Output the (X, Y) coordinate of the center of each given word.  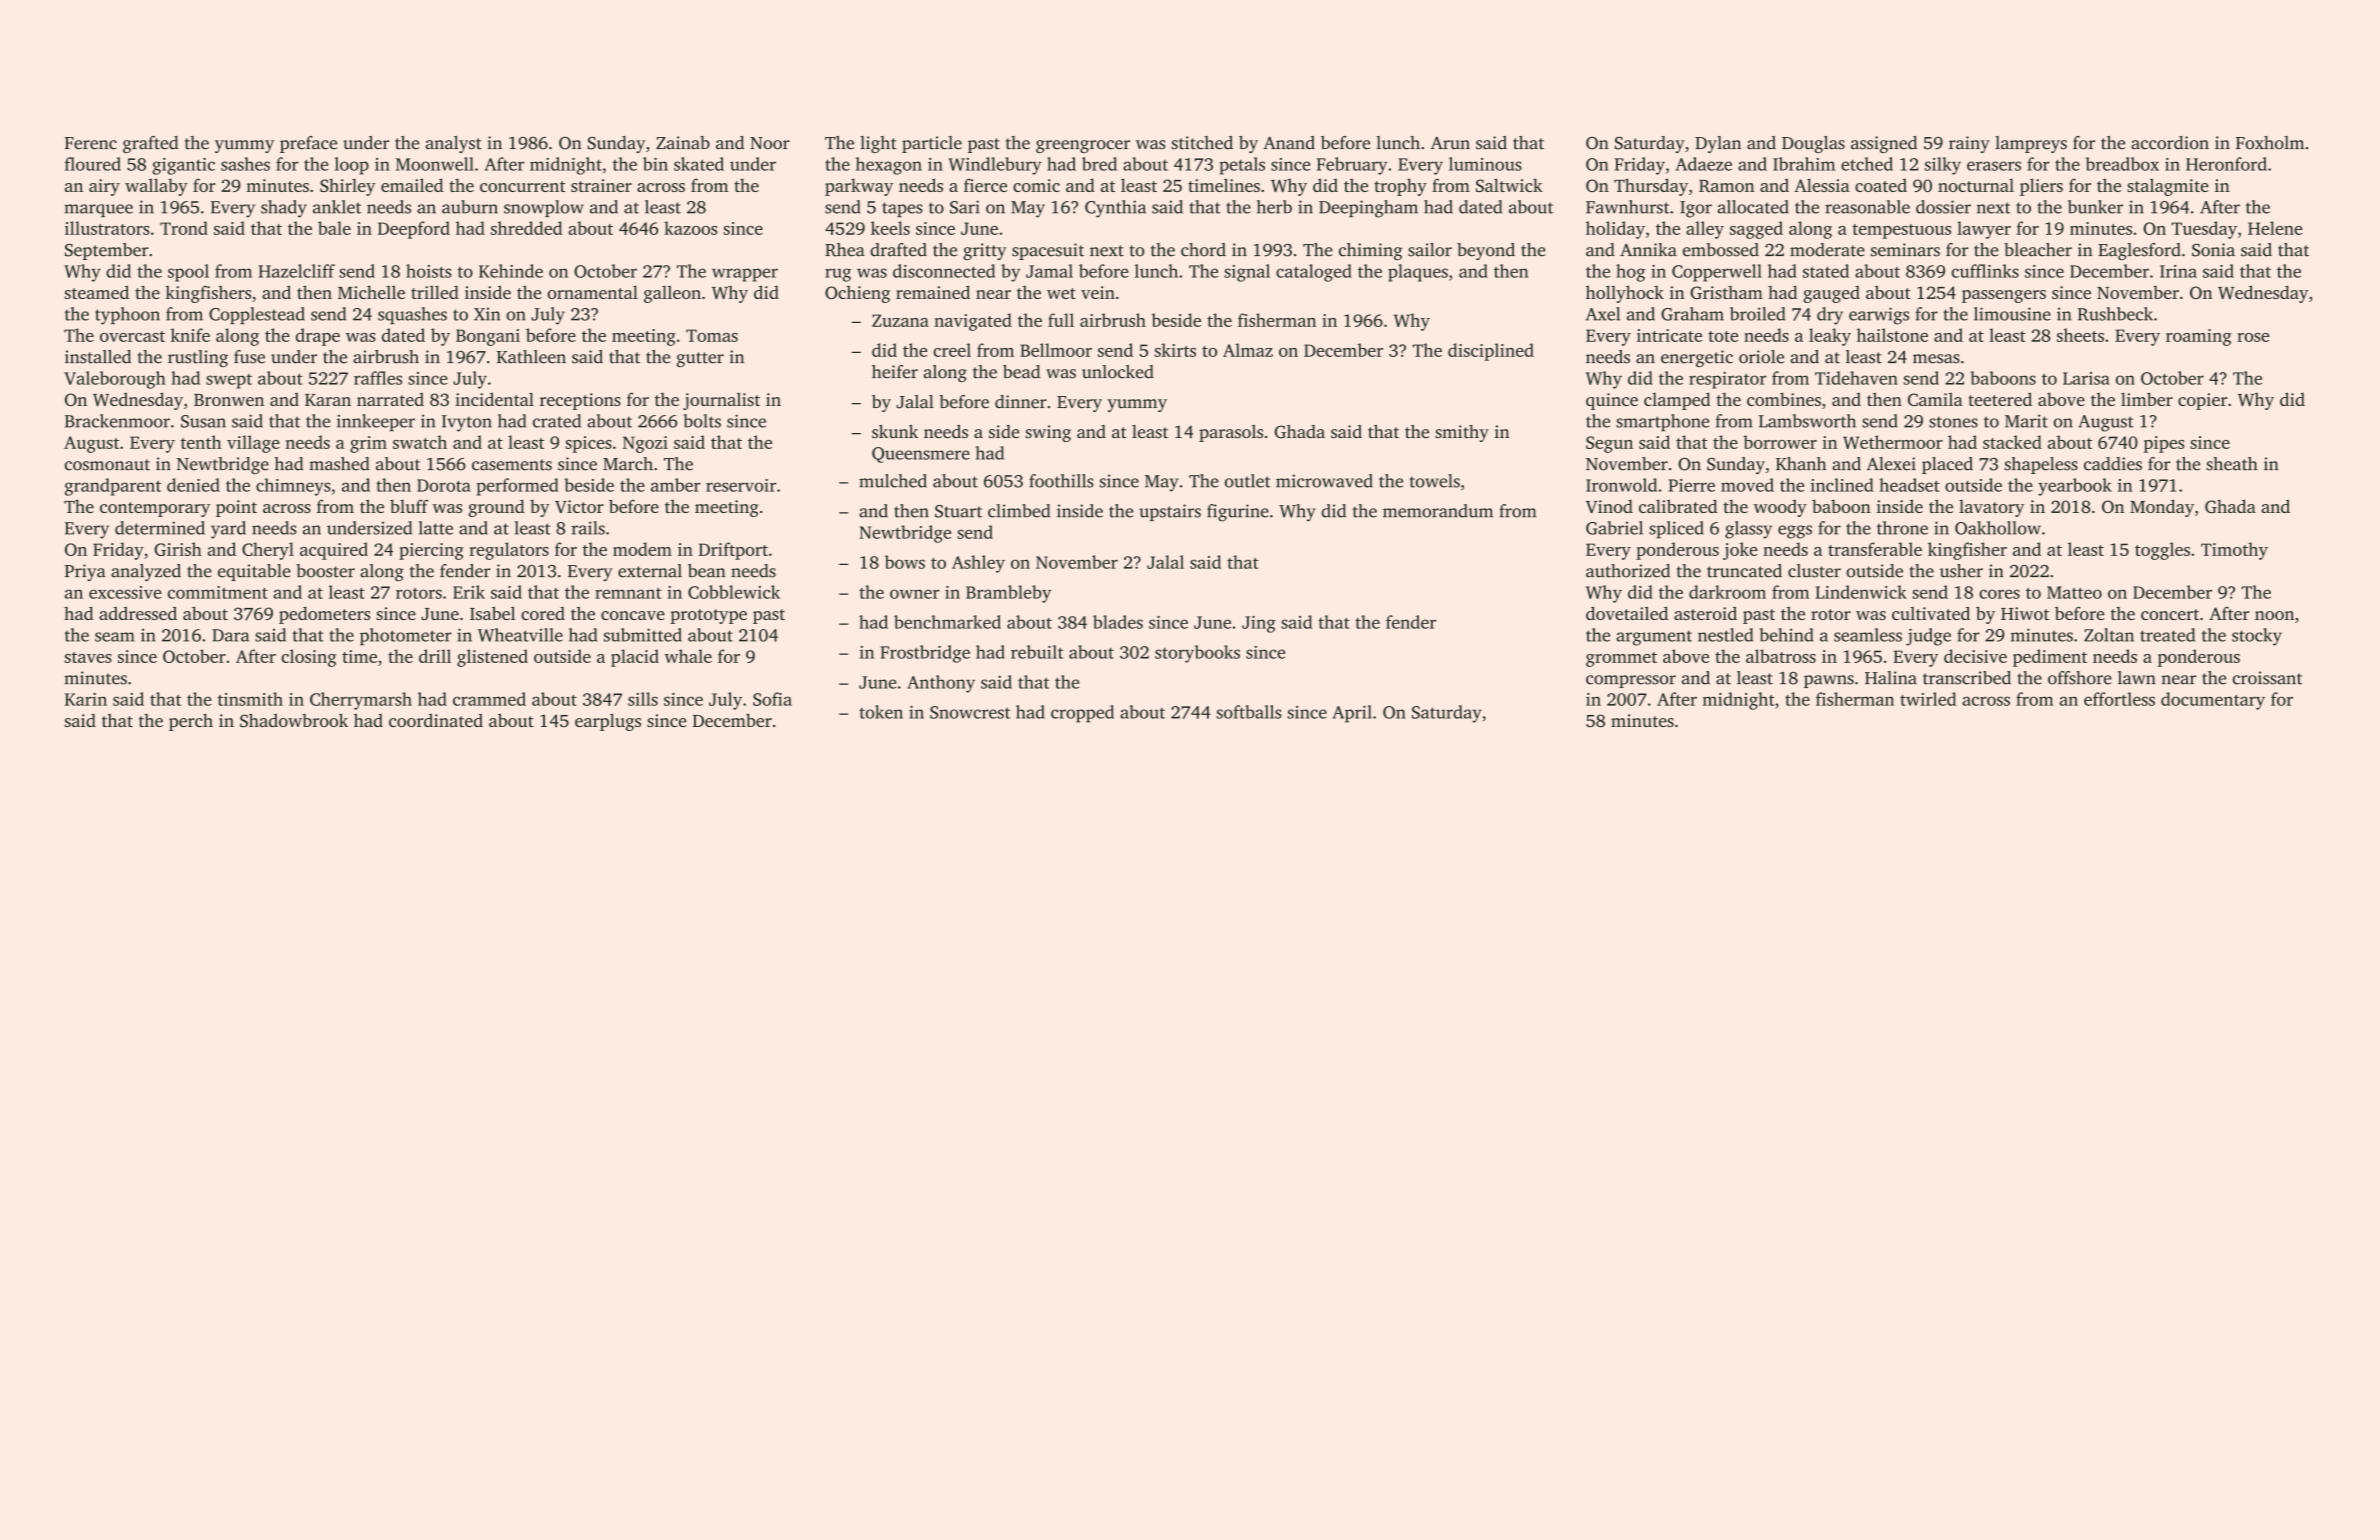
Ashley (978, 564)
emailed (412, 185)
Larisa (2086, 378)
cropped (1082, 714)
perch (191, 722)
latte (436, 528)
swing (1048, 433)
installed (98, 357)
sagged (1756, 230)
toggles (2162, 551)
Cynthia (1115, 209)
